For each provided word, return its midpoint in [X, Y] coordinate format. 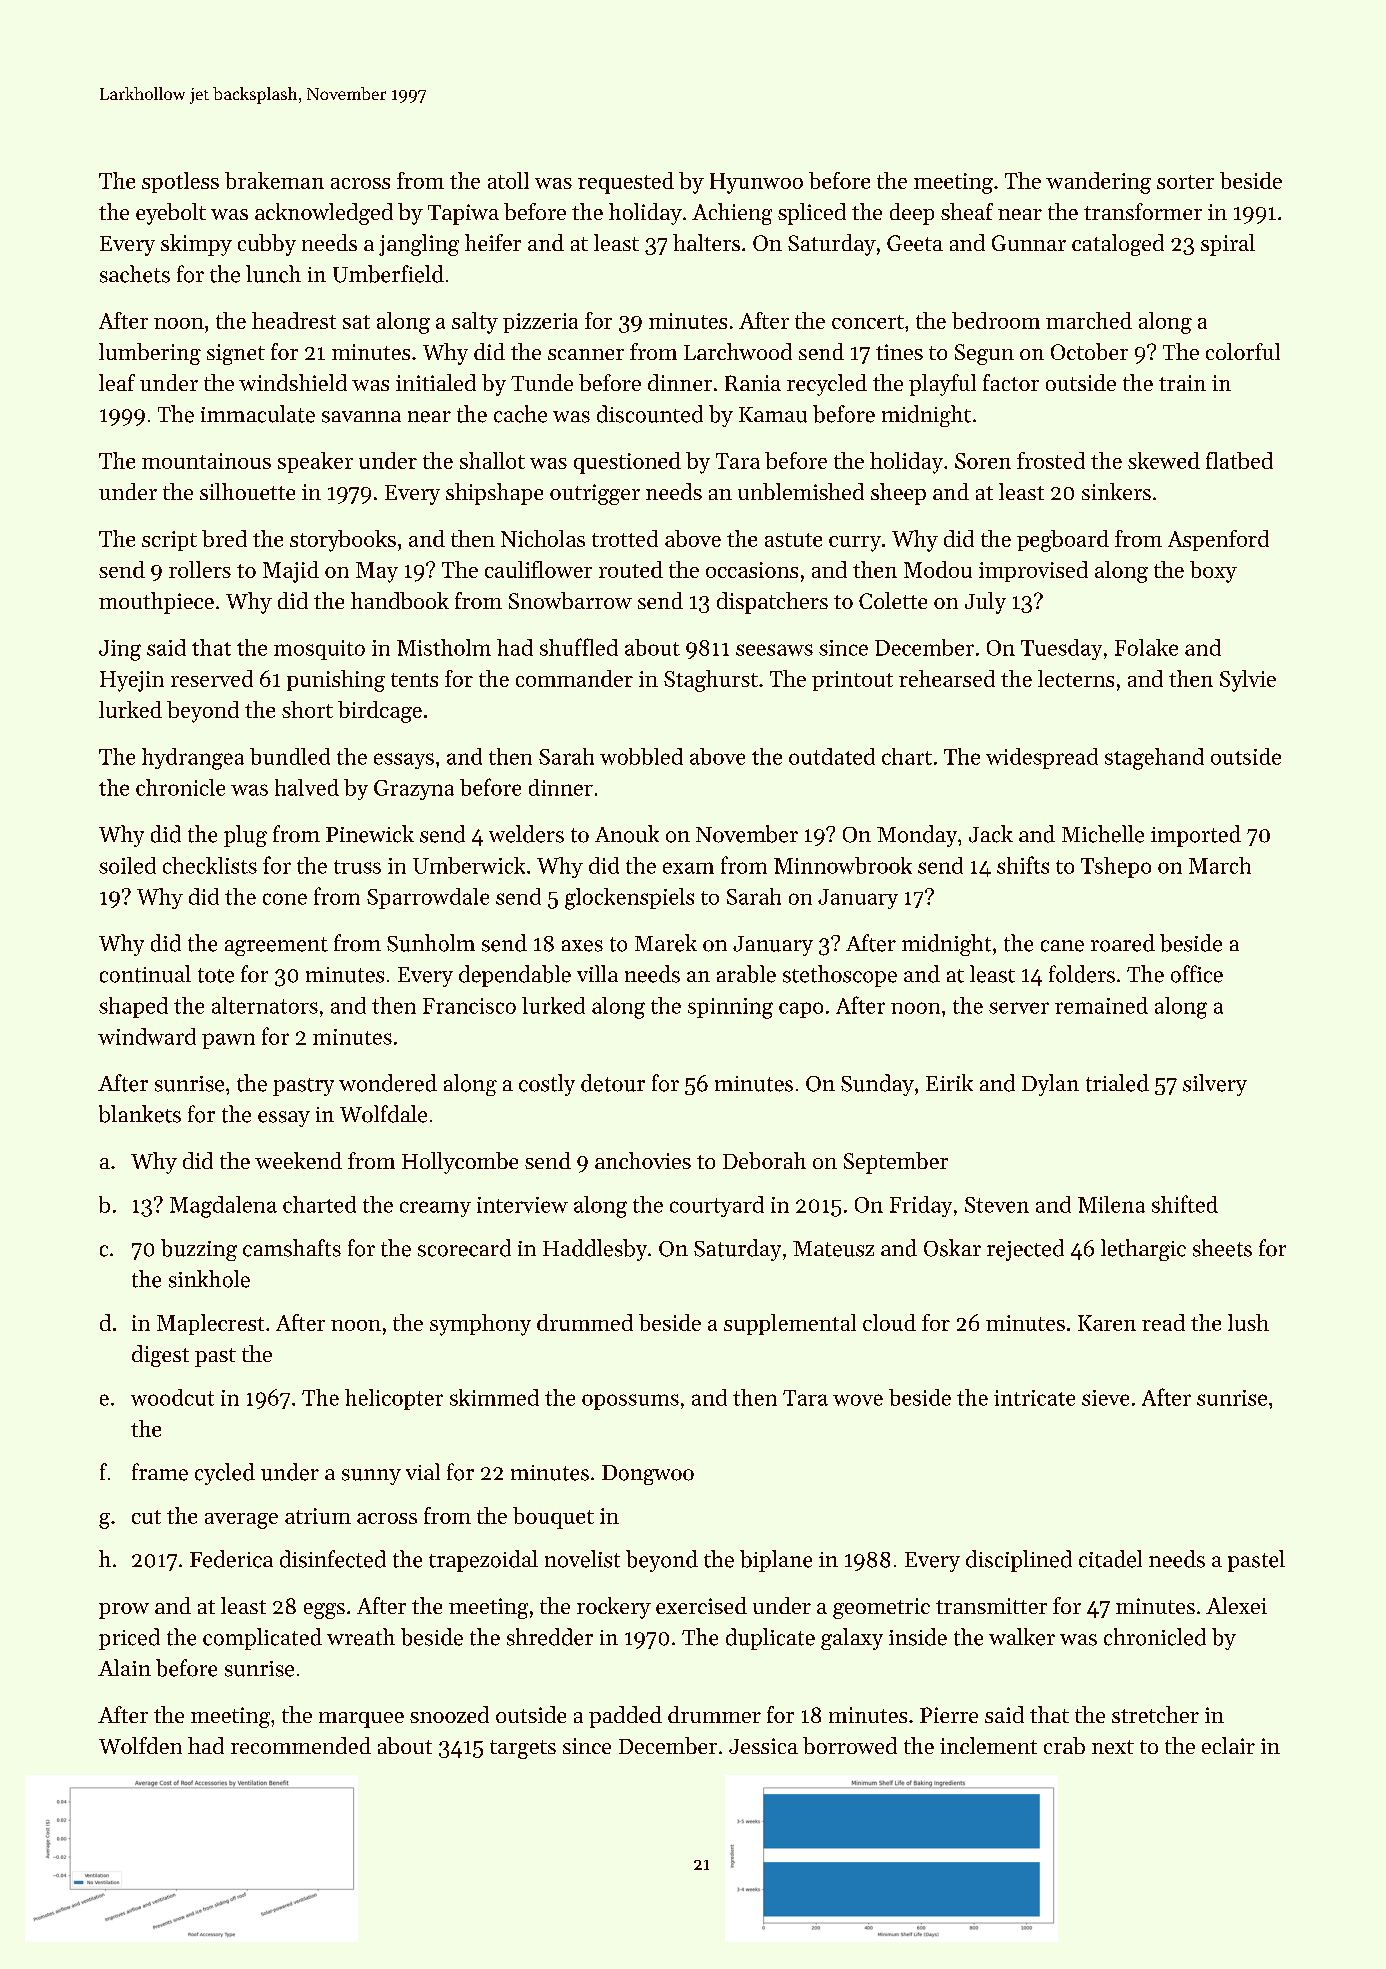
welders [526, 834]
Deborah [764, 1160]
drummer [714, 1714]
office [1197, 974]
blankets [140, 1114]
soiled [127, 865]
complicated [262, 1639]
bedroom [996, 320]
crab [1064, 1745]
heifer [493, 242]
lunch [273, 274]
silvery [1215, 1085]
